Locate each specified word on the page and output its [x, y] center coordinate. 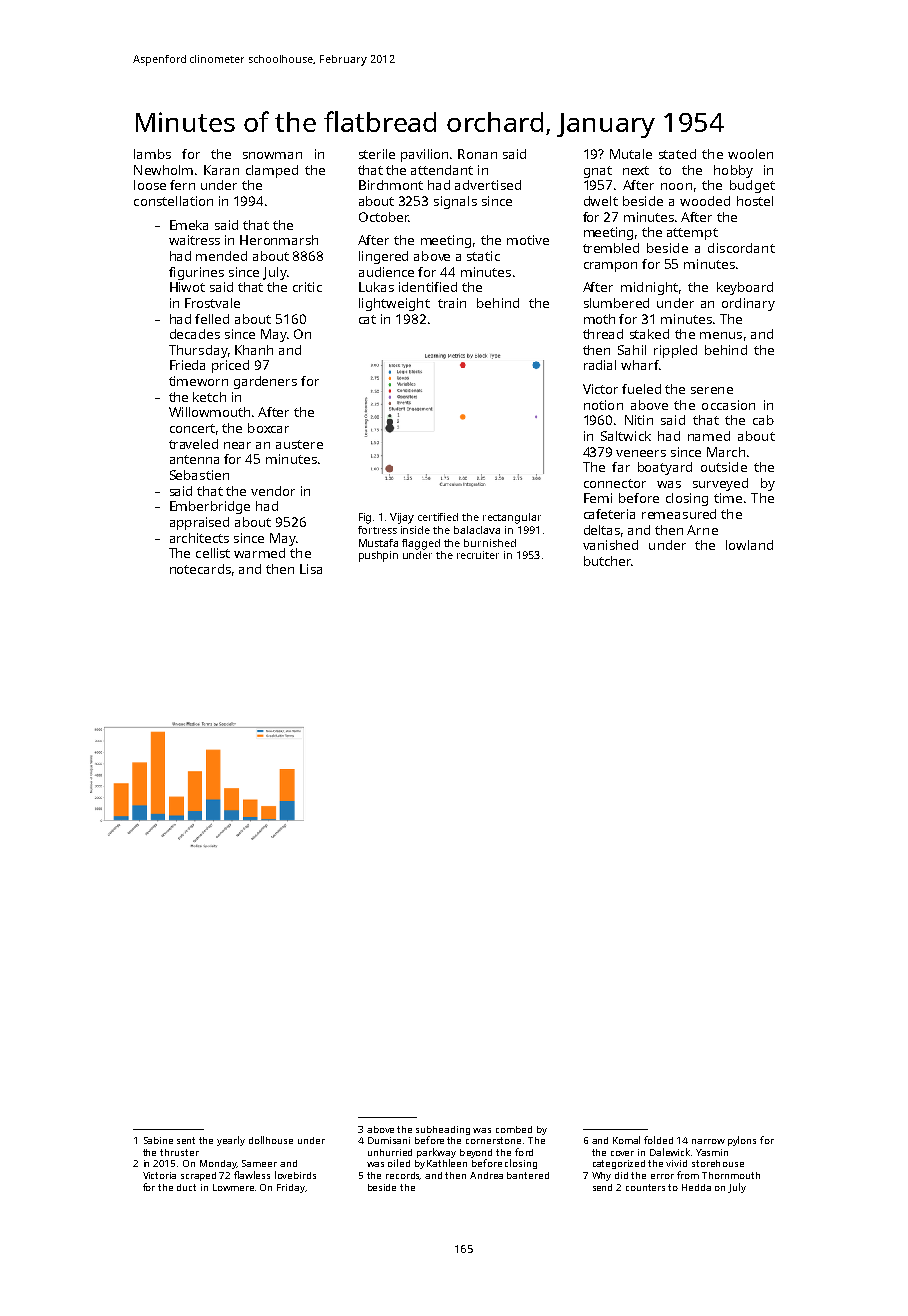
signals [455, 202]
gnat [598, 172]
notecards [200, 569]
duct [186, 1187]
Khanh [254, 350]
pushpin [378, 556]
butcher [607, 561]
